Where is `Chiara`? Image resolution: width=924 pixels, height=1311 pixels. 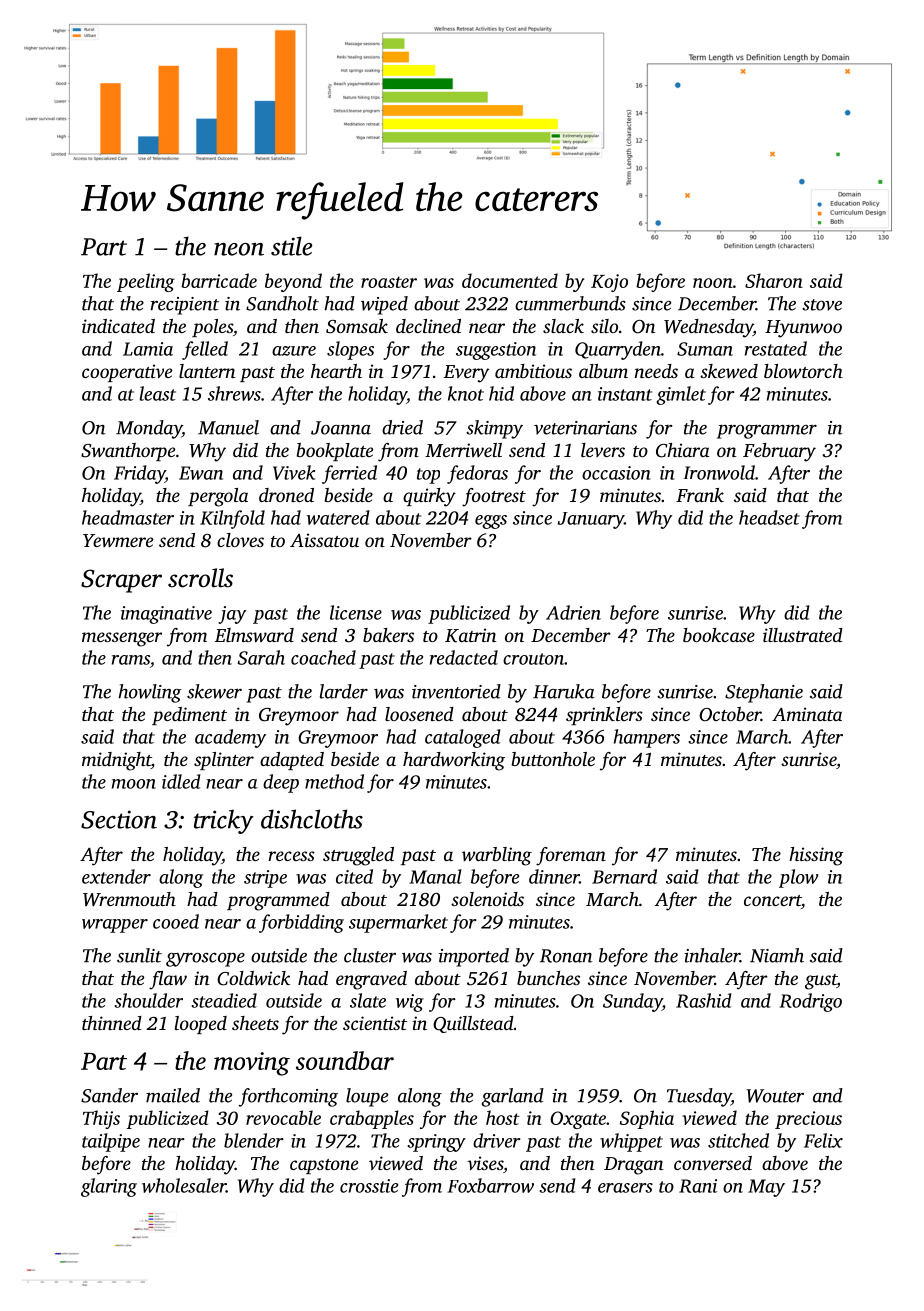
Chiara is located at coordinates (683, 450).
